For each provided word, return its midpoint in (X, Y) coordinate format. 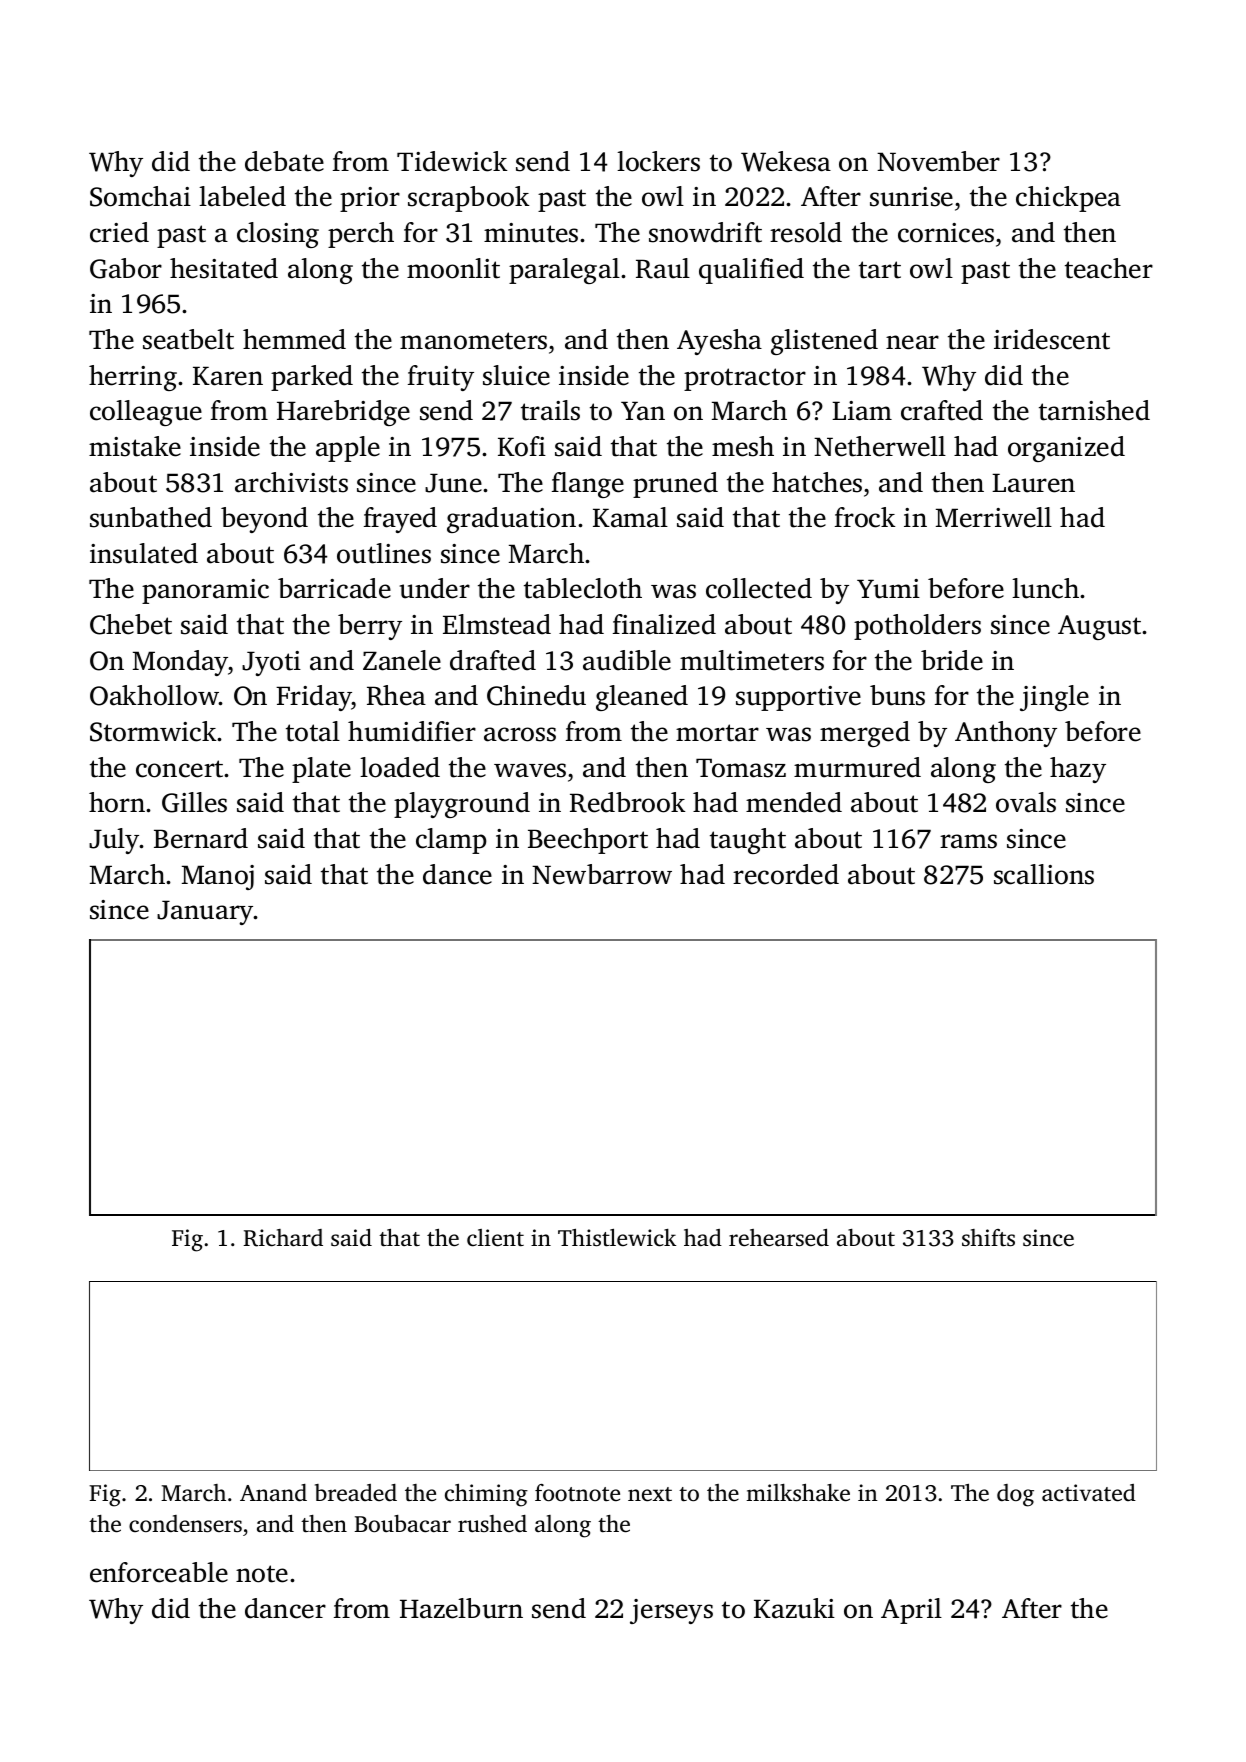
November (938, 161)
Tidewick (452, 161)
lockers (658, 161)
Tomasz (741, 768)
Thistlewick (617, 1238)
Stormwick (154, 731)
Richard (283, 1238)
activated (1089, 1493)
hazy (1078, 770)
